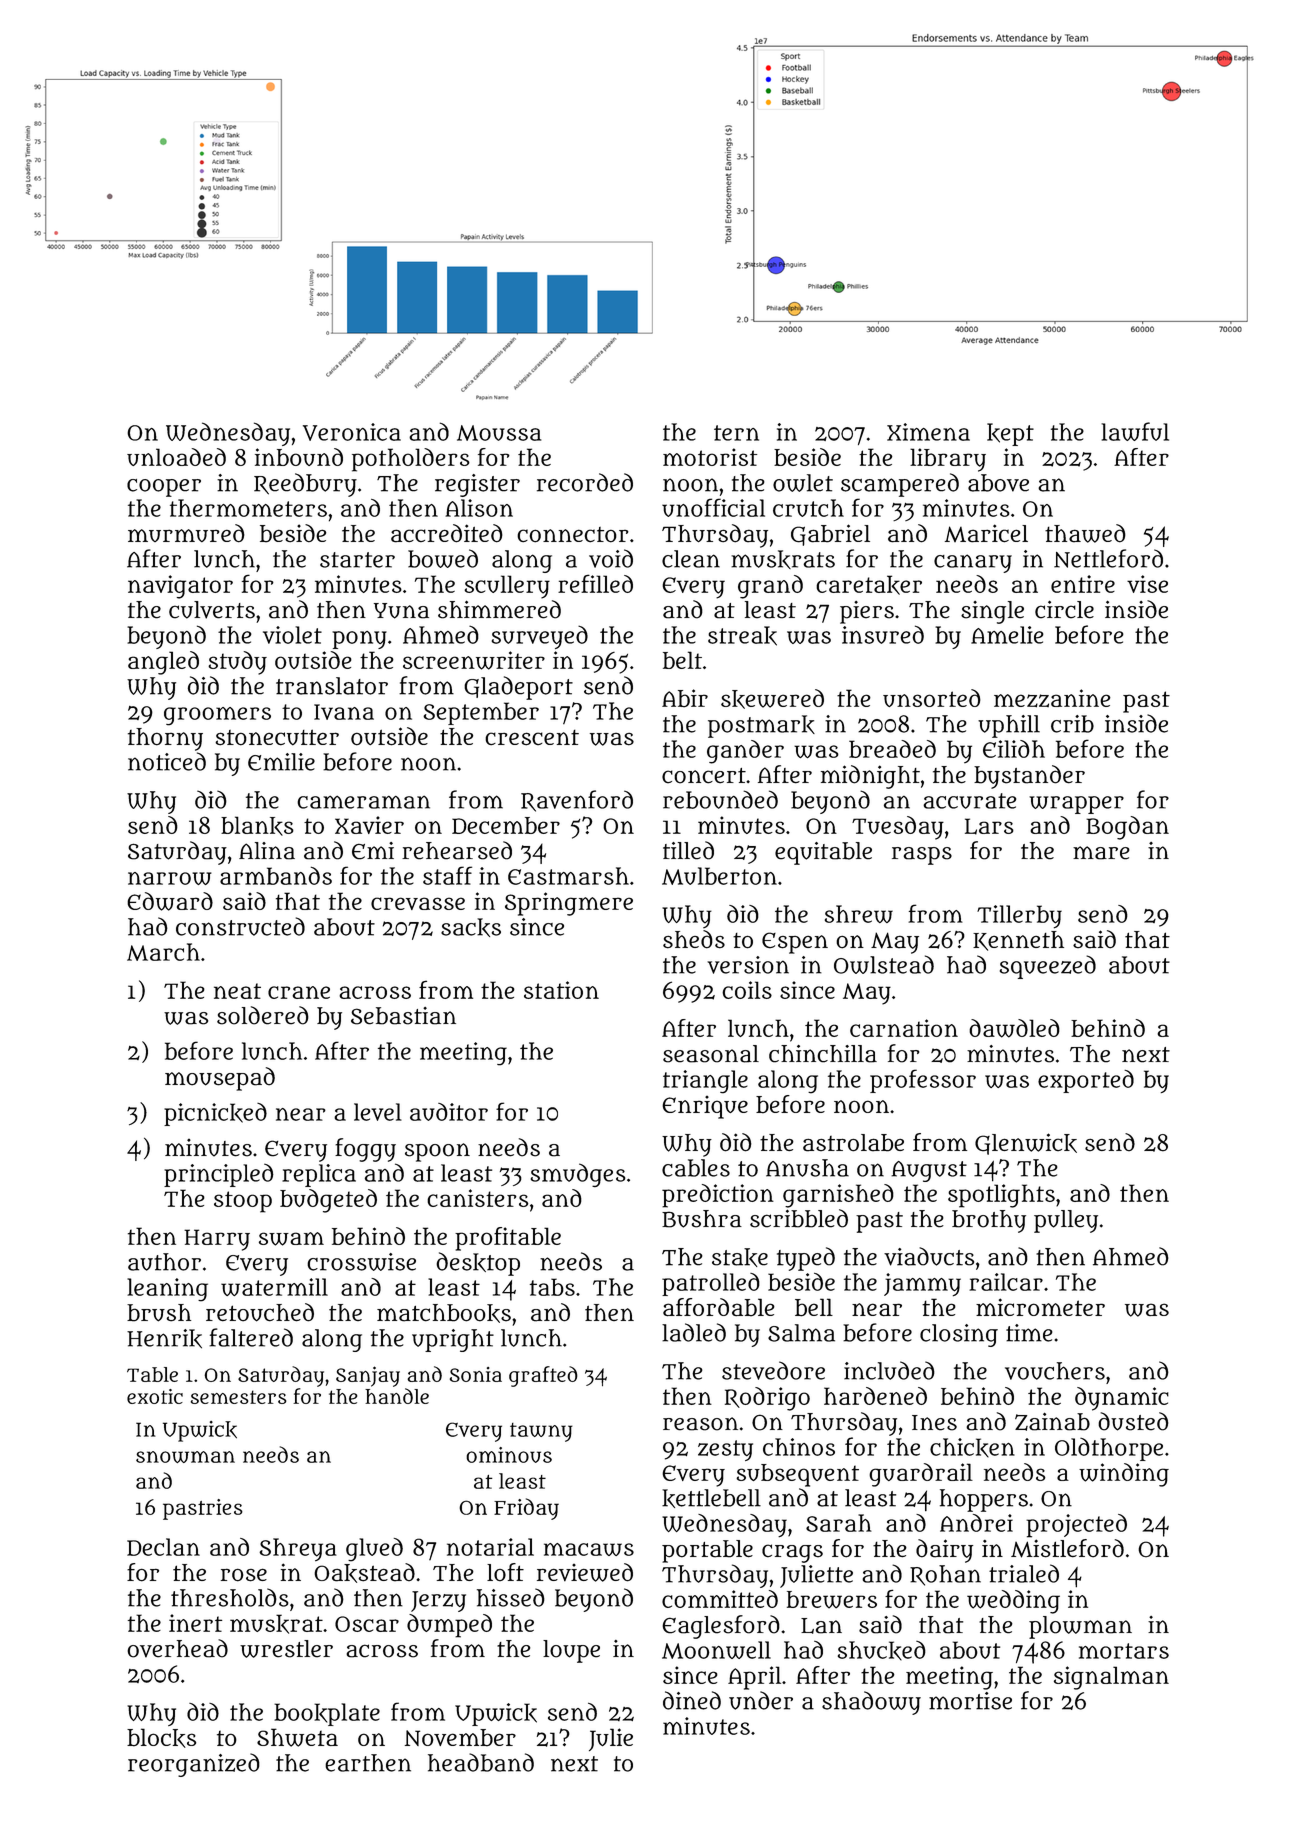  What do you see at coordinates (164, 488) in the screenshot?
I see `cooper` at bounding box center [164, 488].
